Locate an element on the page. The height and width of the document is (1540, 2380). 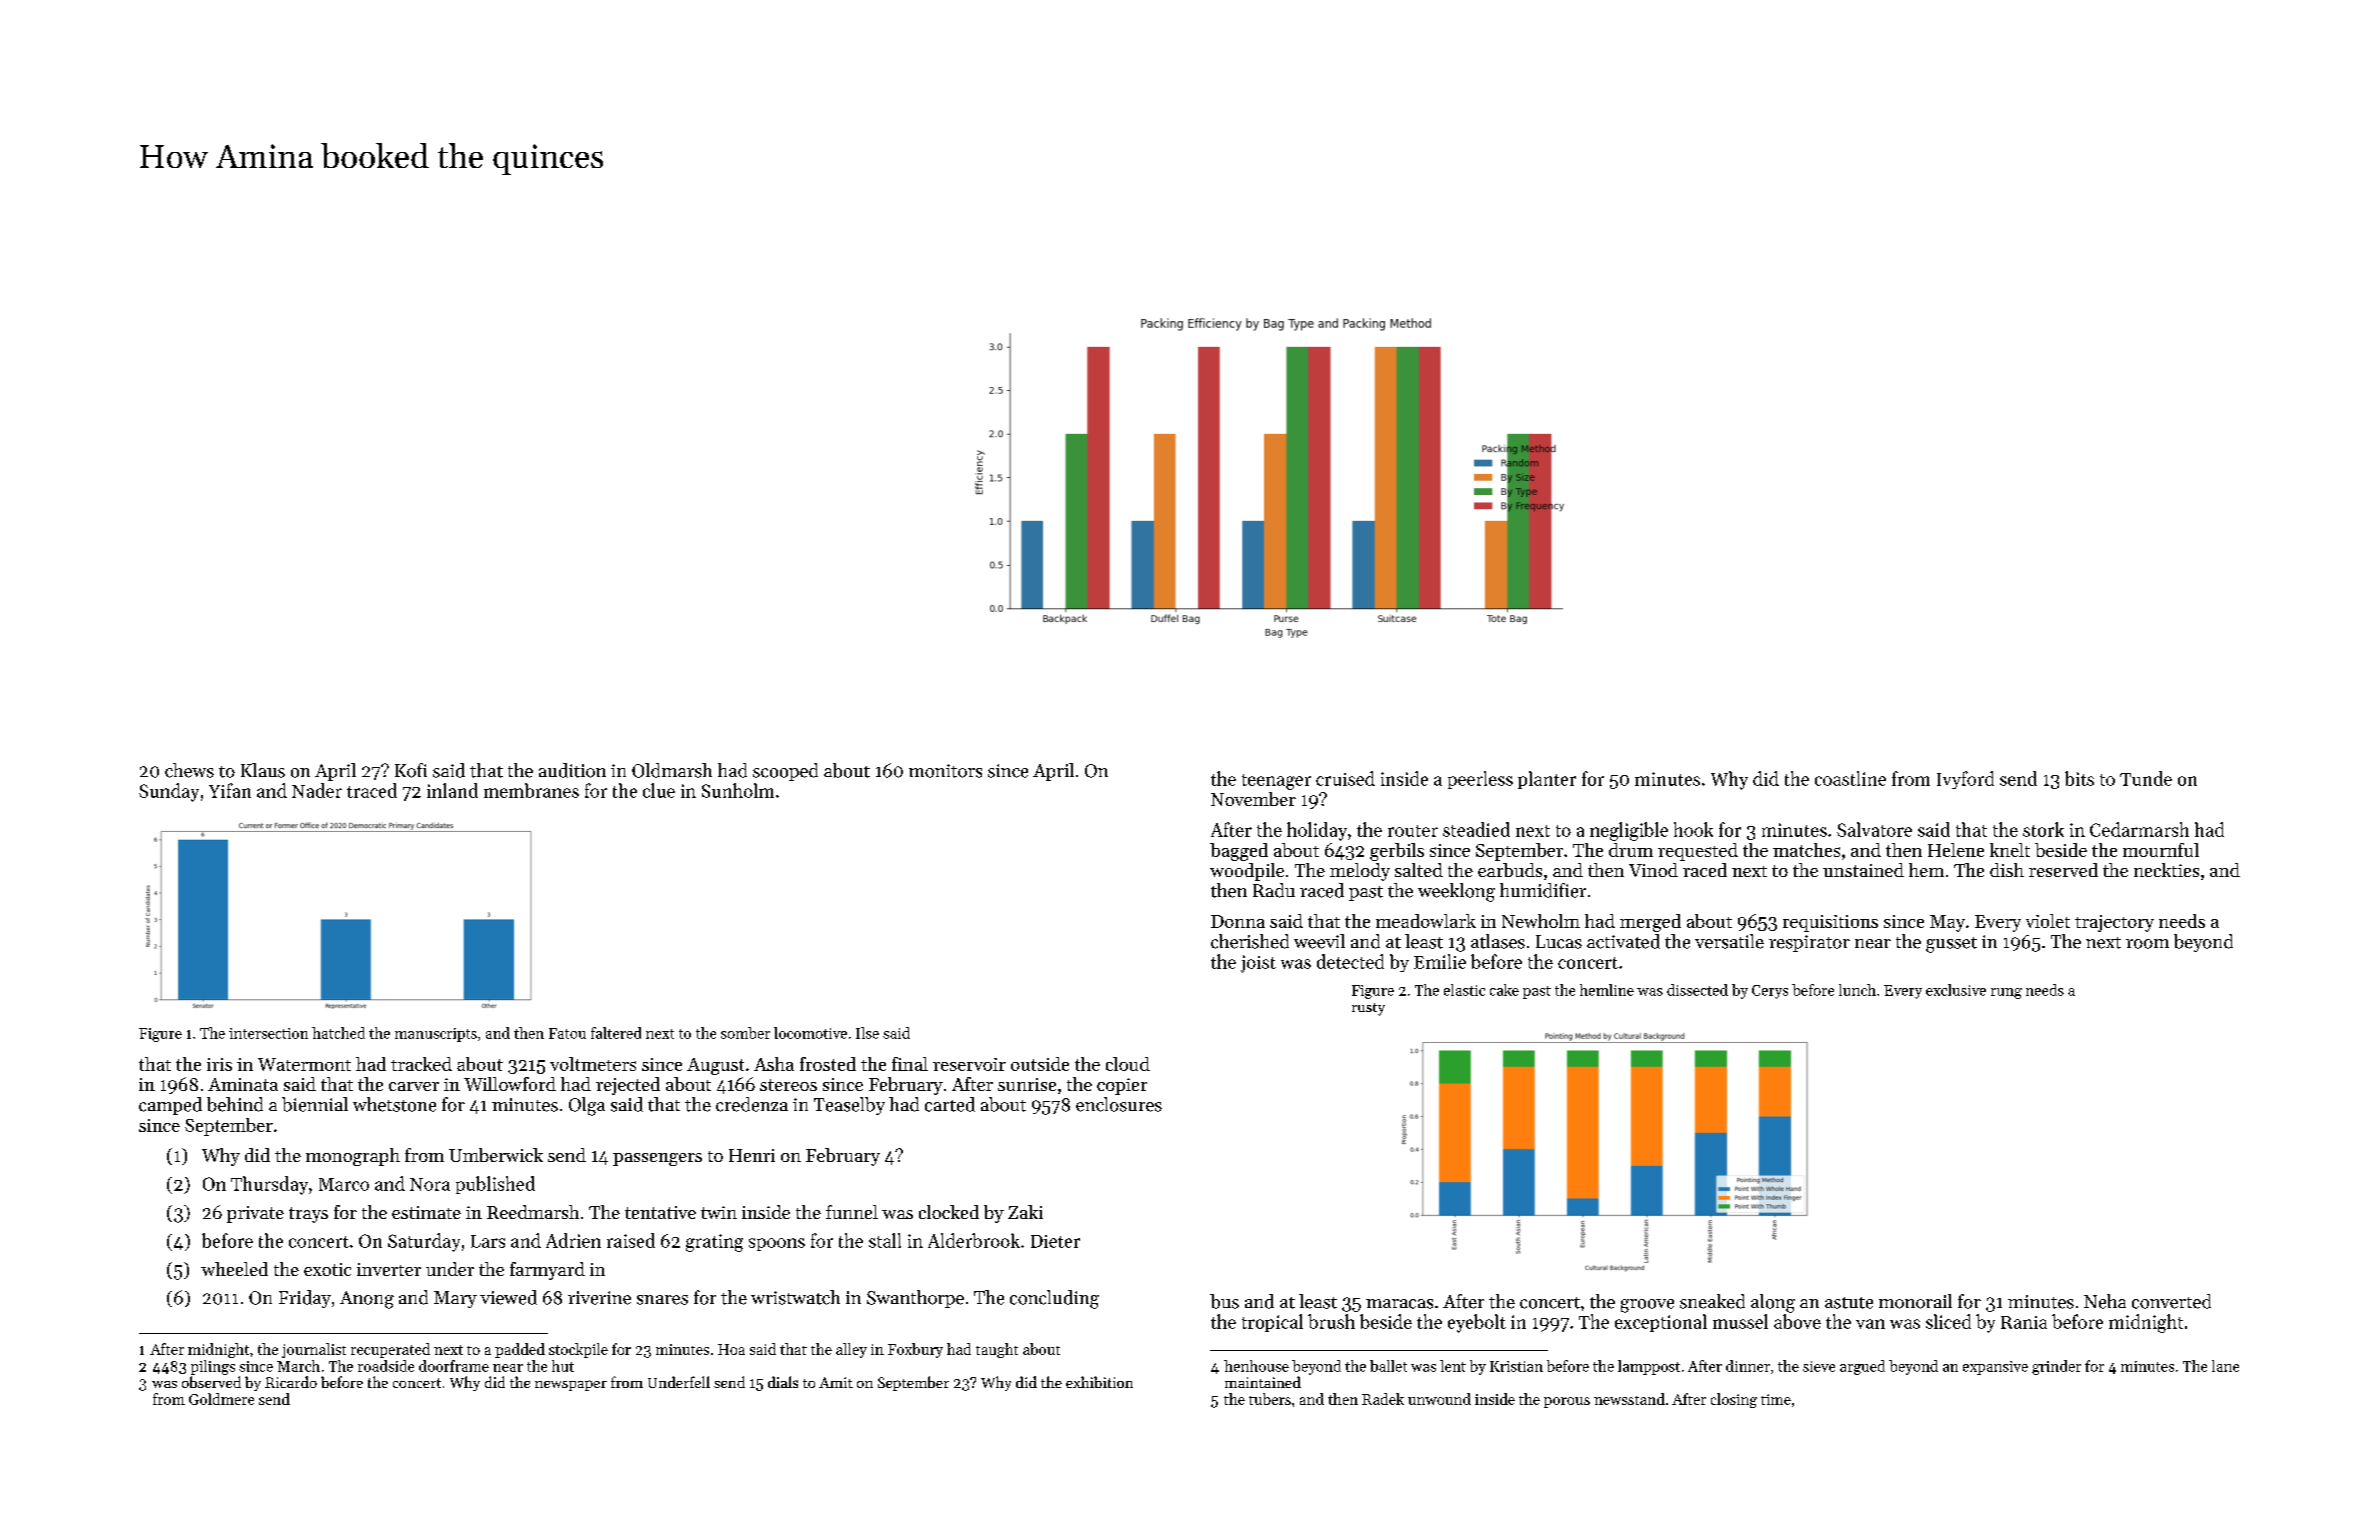
maracas is located at coordinates (1399, 1304).
